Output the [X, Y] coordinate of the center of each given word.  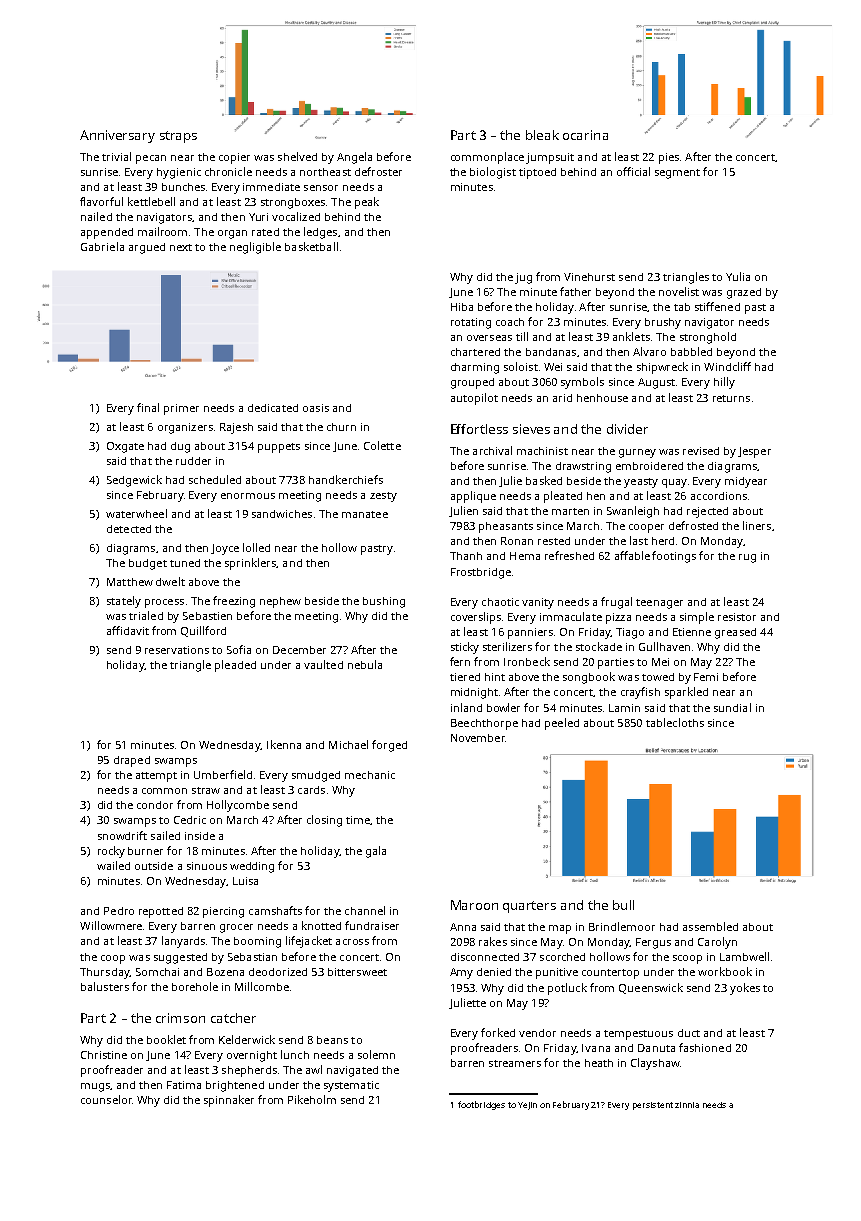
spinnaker [229, 1101]
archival [492, 450]
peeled [562, 724]
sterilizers [507, 646]
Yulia [738, 276]
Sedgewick [134, 481]
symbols [582, 383]
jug [523, 278]
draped [132, 761]
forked [498, 1032]
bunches [183, 187]
